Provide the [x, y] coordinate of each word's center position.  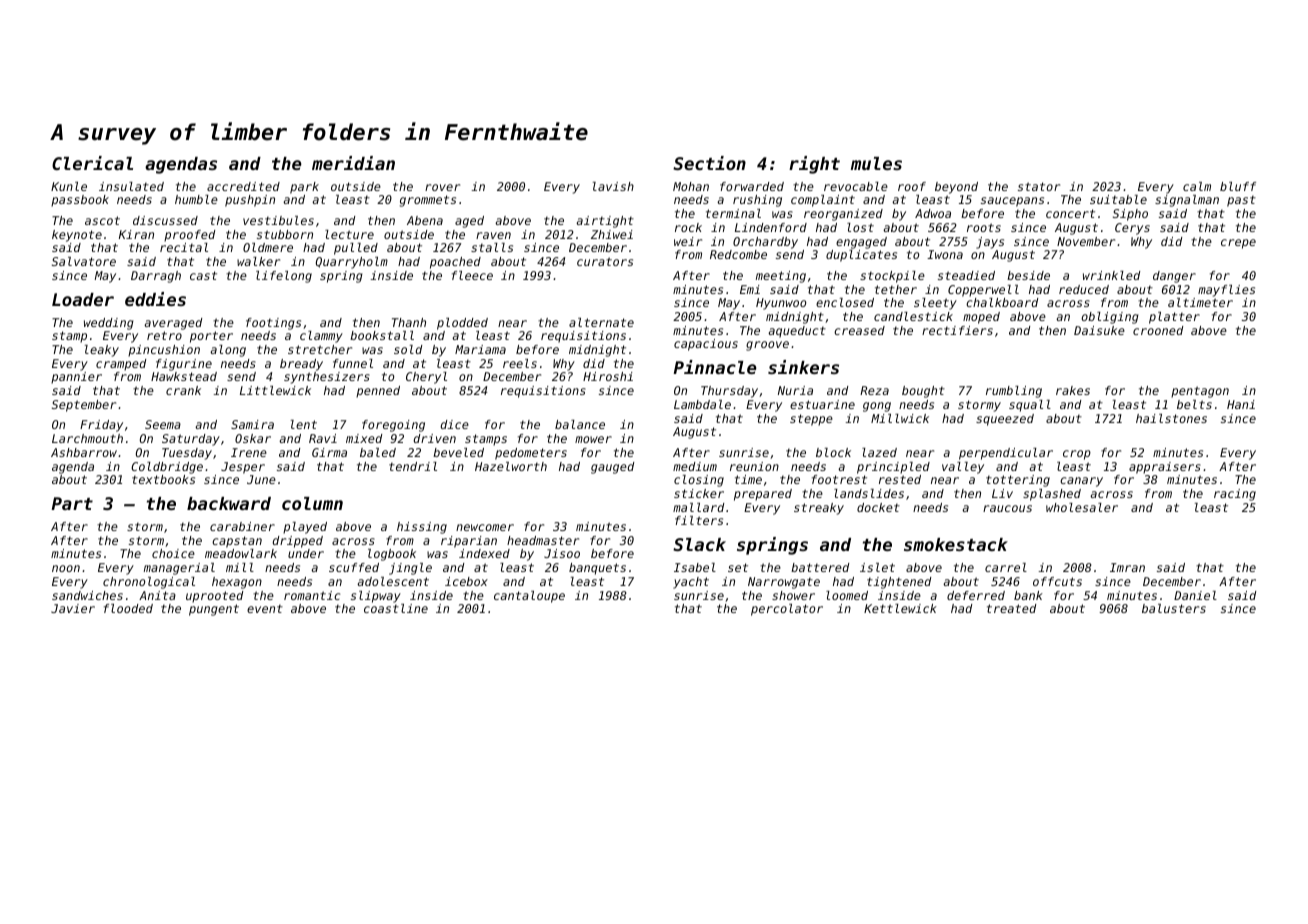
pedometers [531, 454]
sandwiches [87, 595]
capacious [706, 345]
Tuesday [187, 454]
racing [1235, 495]
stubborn [285, 234]
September [84, 406]
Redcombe [738, 254]
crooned [1158, 330]
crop [1077, 455]
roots [984, 227]
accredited [243, 186]
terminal [733, 213]
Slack [699, 544]
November [1086, 241]
